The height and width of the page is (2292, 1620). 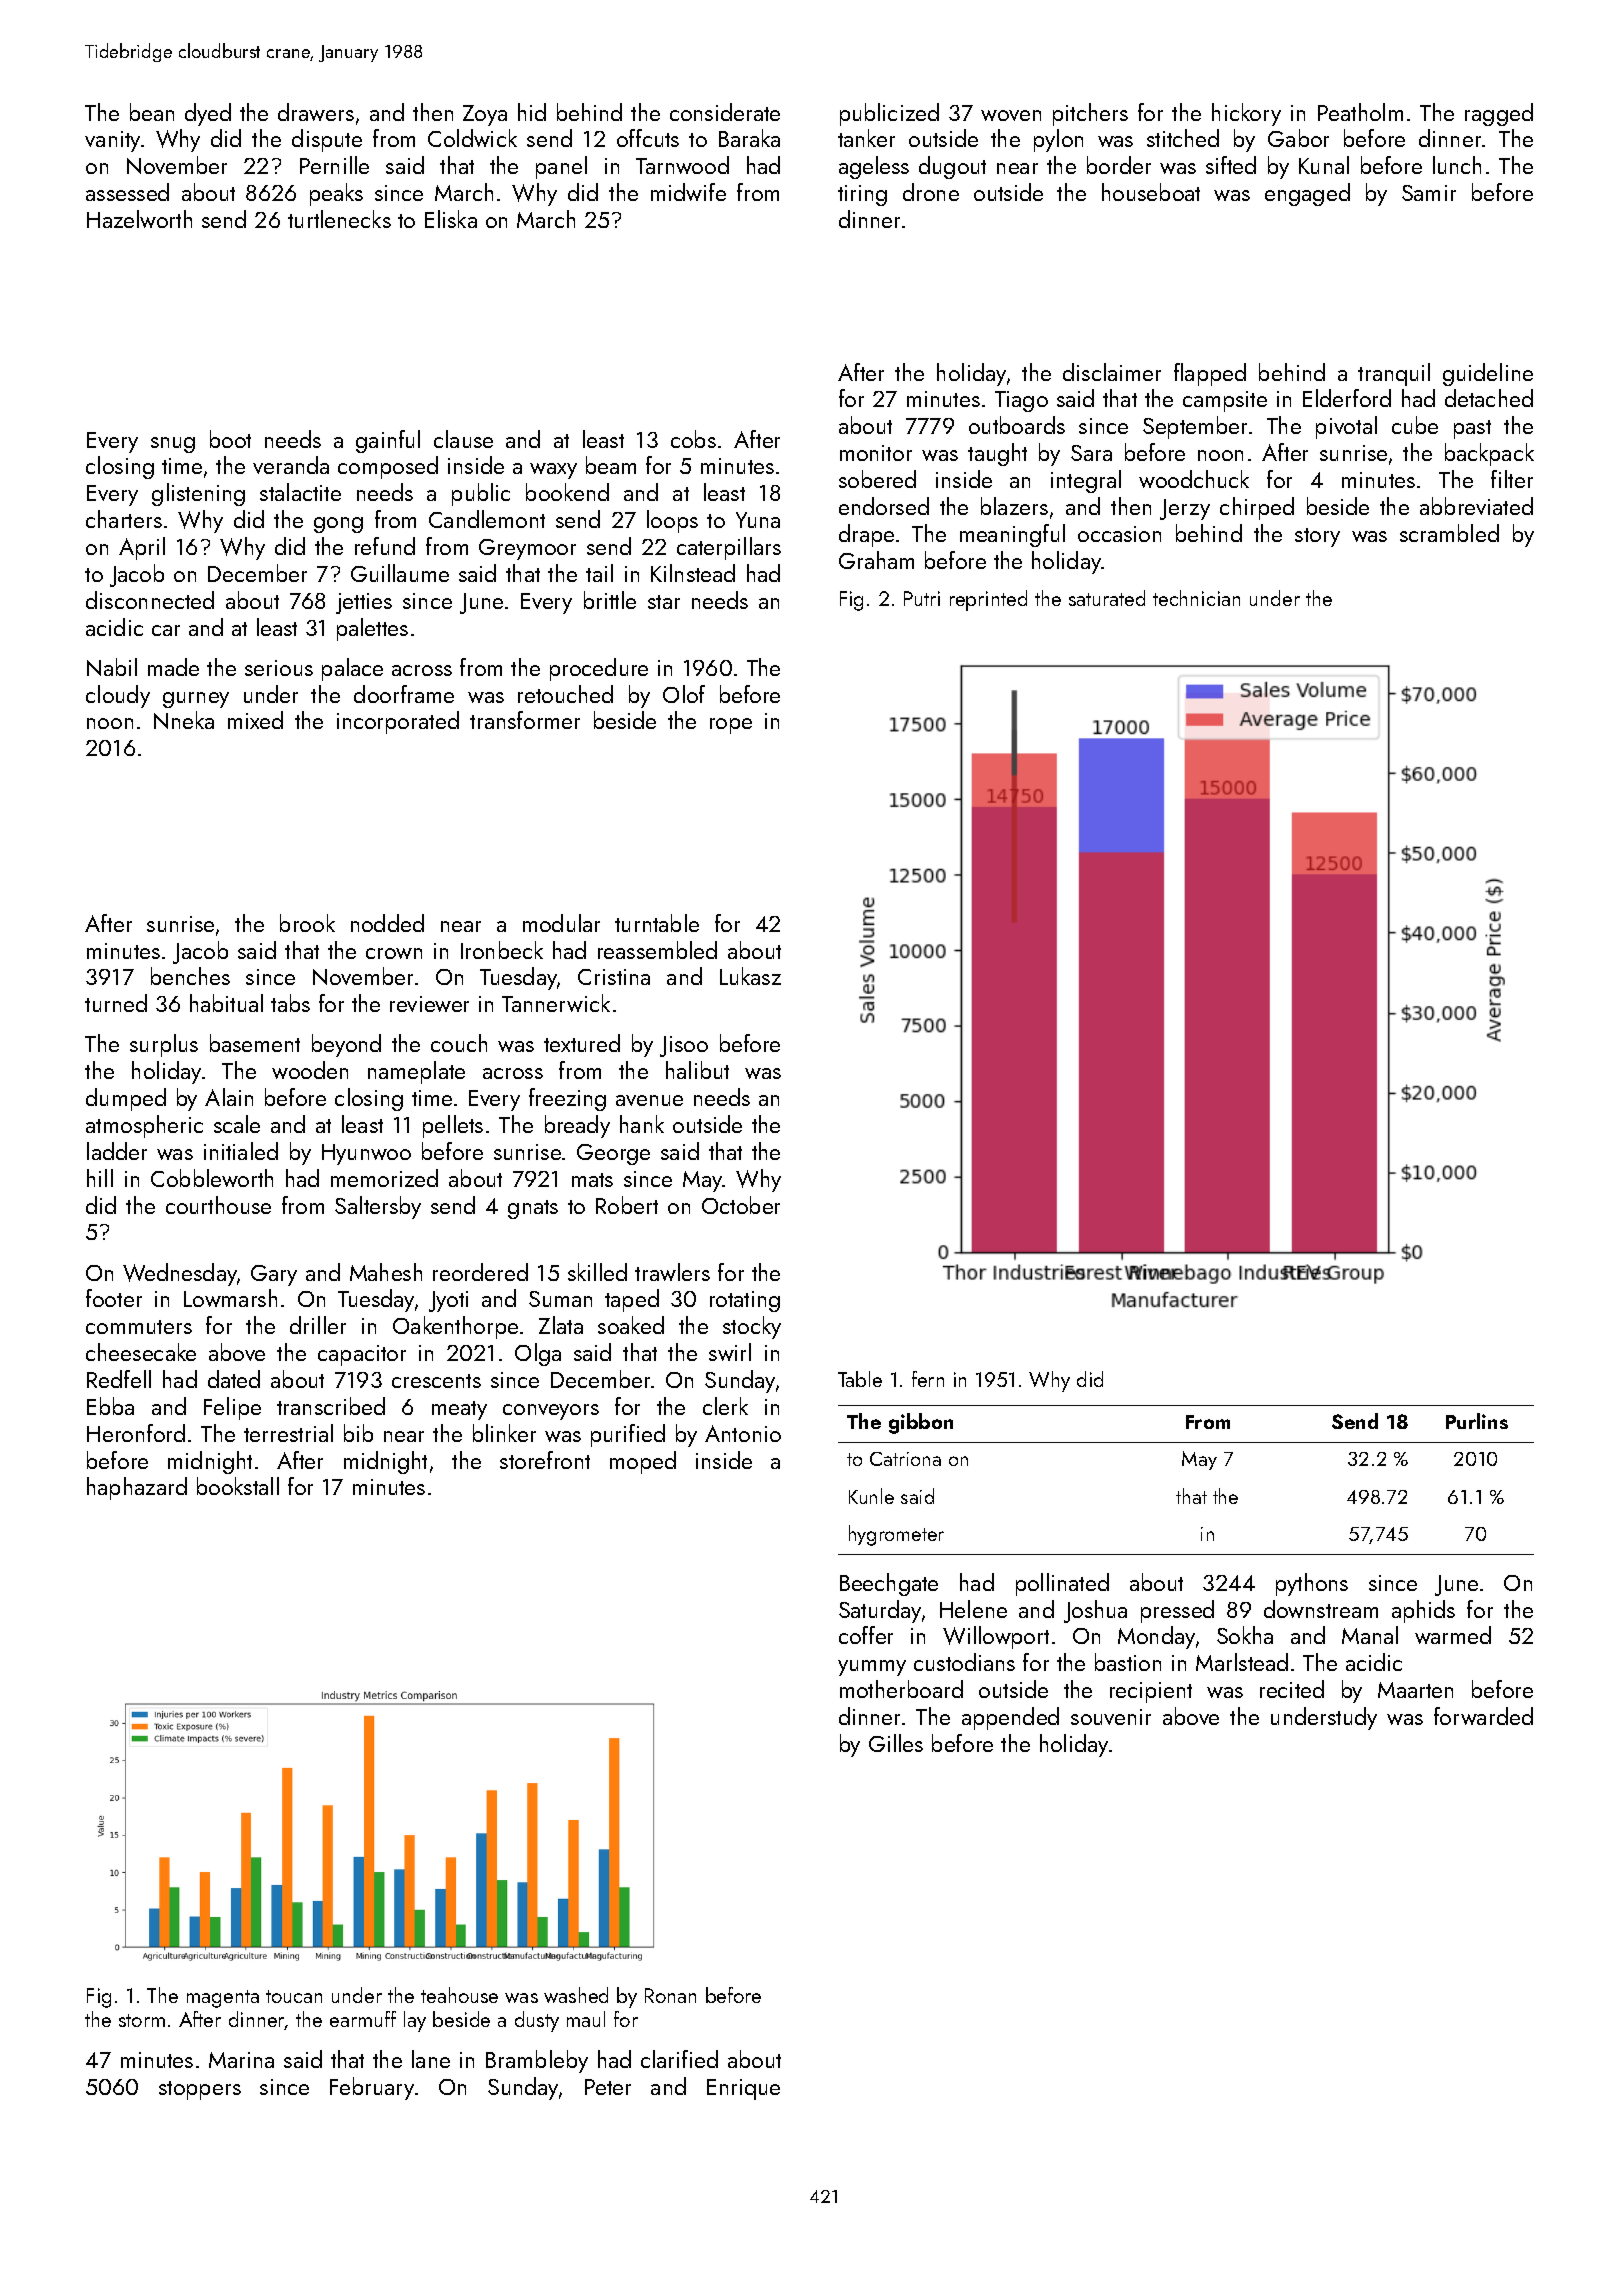 What do you see at coordinates (1225, 401) in the page?
I see `campsite` at bounding box center [1225, 401].
